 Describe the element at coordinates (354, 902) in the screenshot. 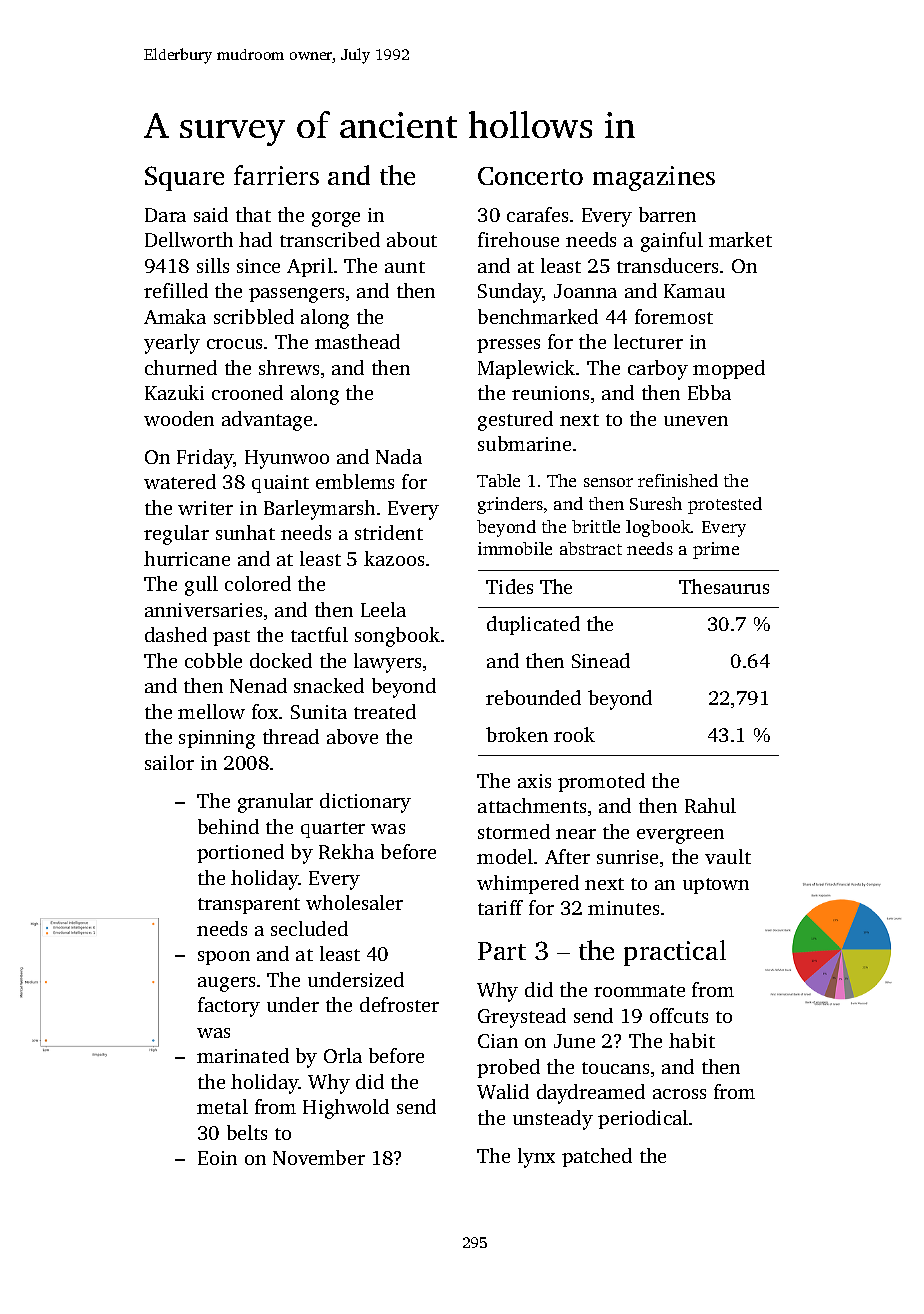

I see `wholesaler` at that location.
